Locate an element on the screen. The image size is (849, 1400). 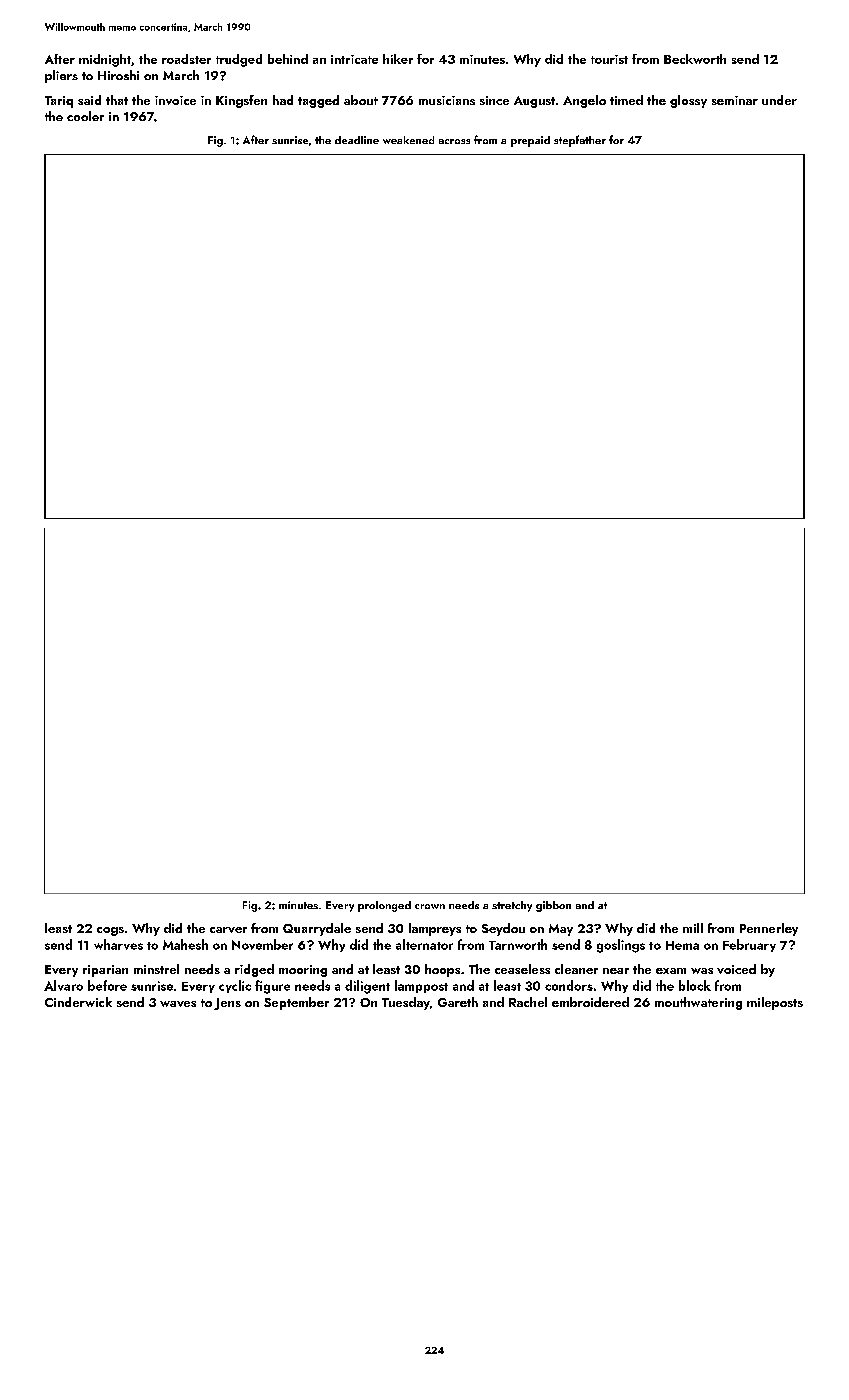
cogs is located at coordinates (110, 931).
